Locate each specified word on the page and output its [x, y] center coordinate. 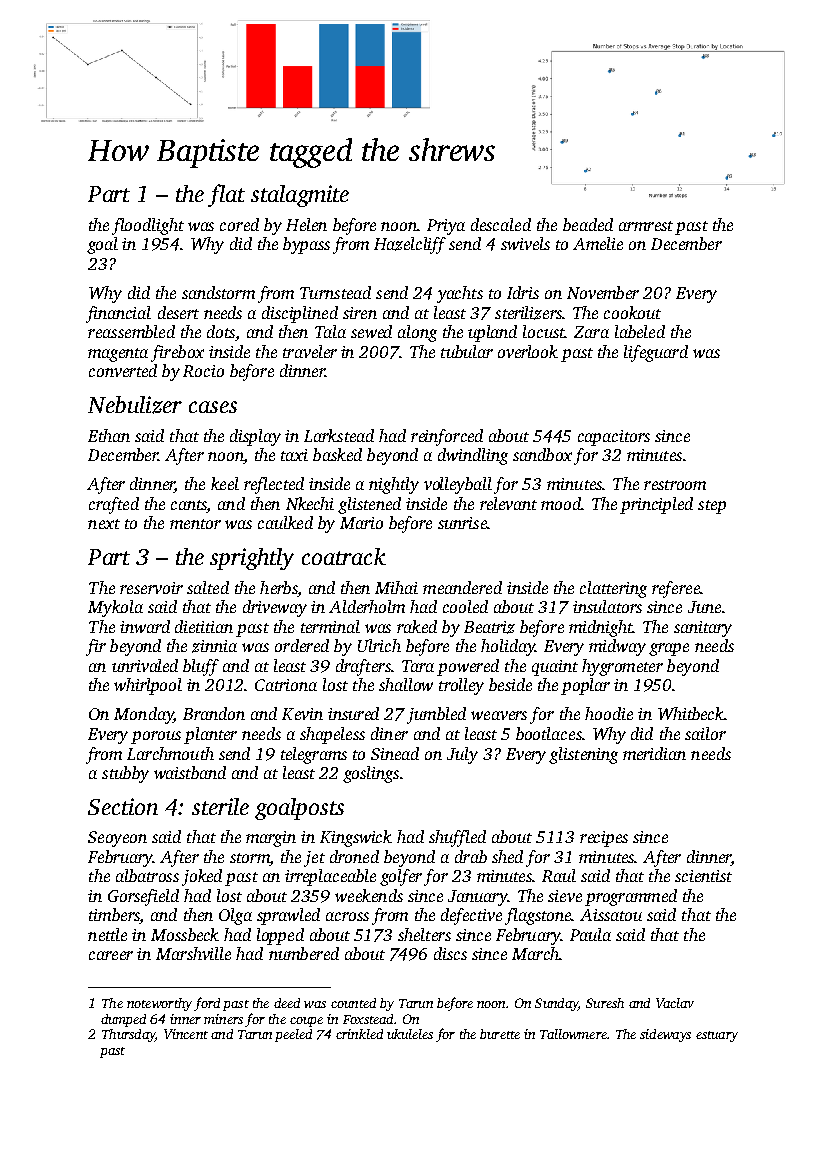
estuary [717, 1036]
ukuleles [410, 1034]
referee [676, 589]
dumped [123, 1020]
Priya [446, 227]
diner [389, 733]
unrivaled [145, 665]
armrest [646, 226]
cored [239, 224]
